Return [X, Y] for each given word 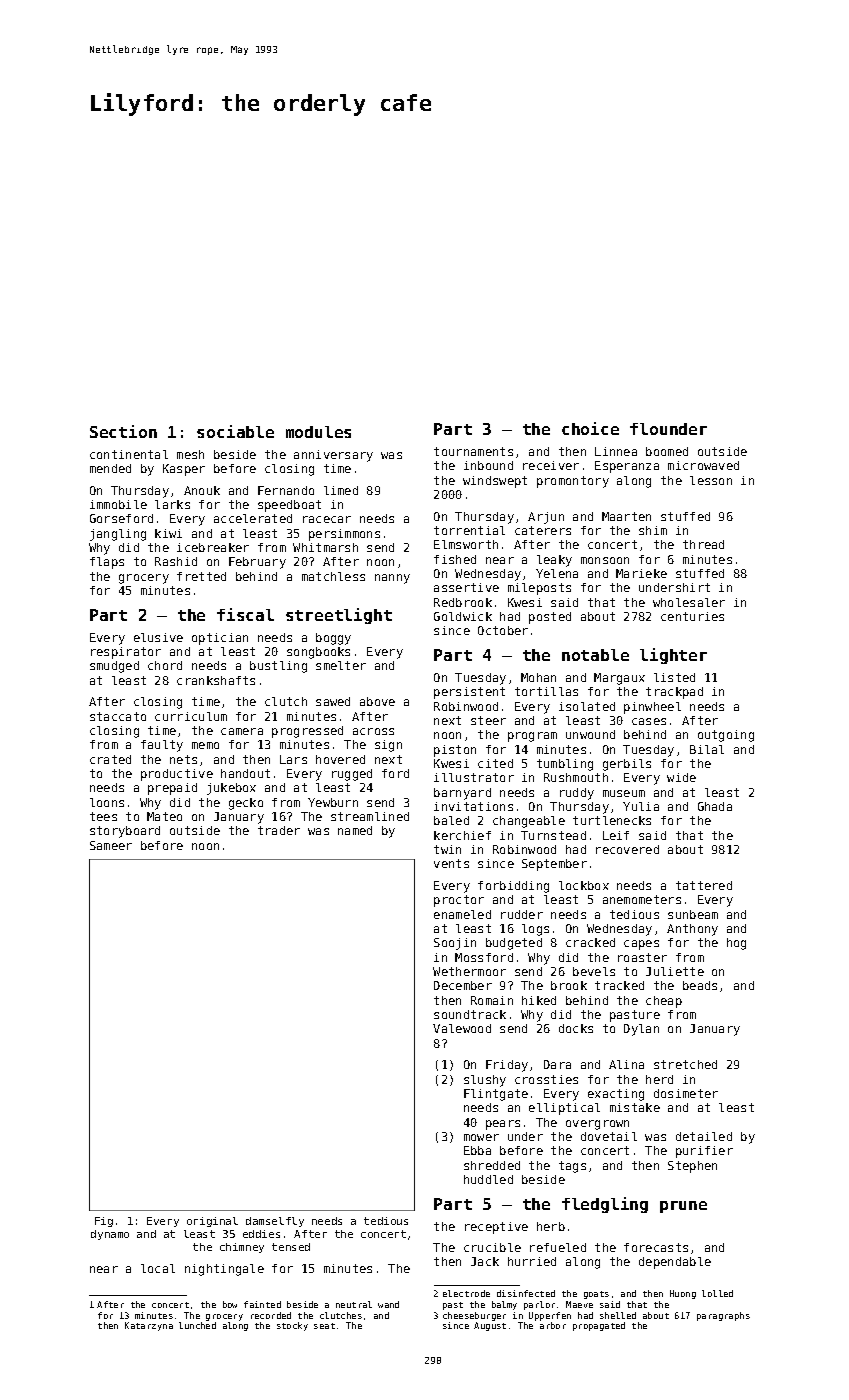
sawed [333, 701]
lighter [673, 656]
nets [183, 759]
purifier [704, 1152]
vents [451, 863]
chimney [242, 1248]
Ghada [715, 806]
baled [451, 820]
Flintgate [496, 1095]
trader [279, 830]
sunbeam [693, 914]
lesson [711, 480]
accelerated [253, 518]
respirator [126, 653]
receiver [551, 465]
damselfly [275, 1222]
